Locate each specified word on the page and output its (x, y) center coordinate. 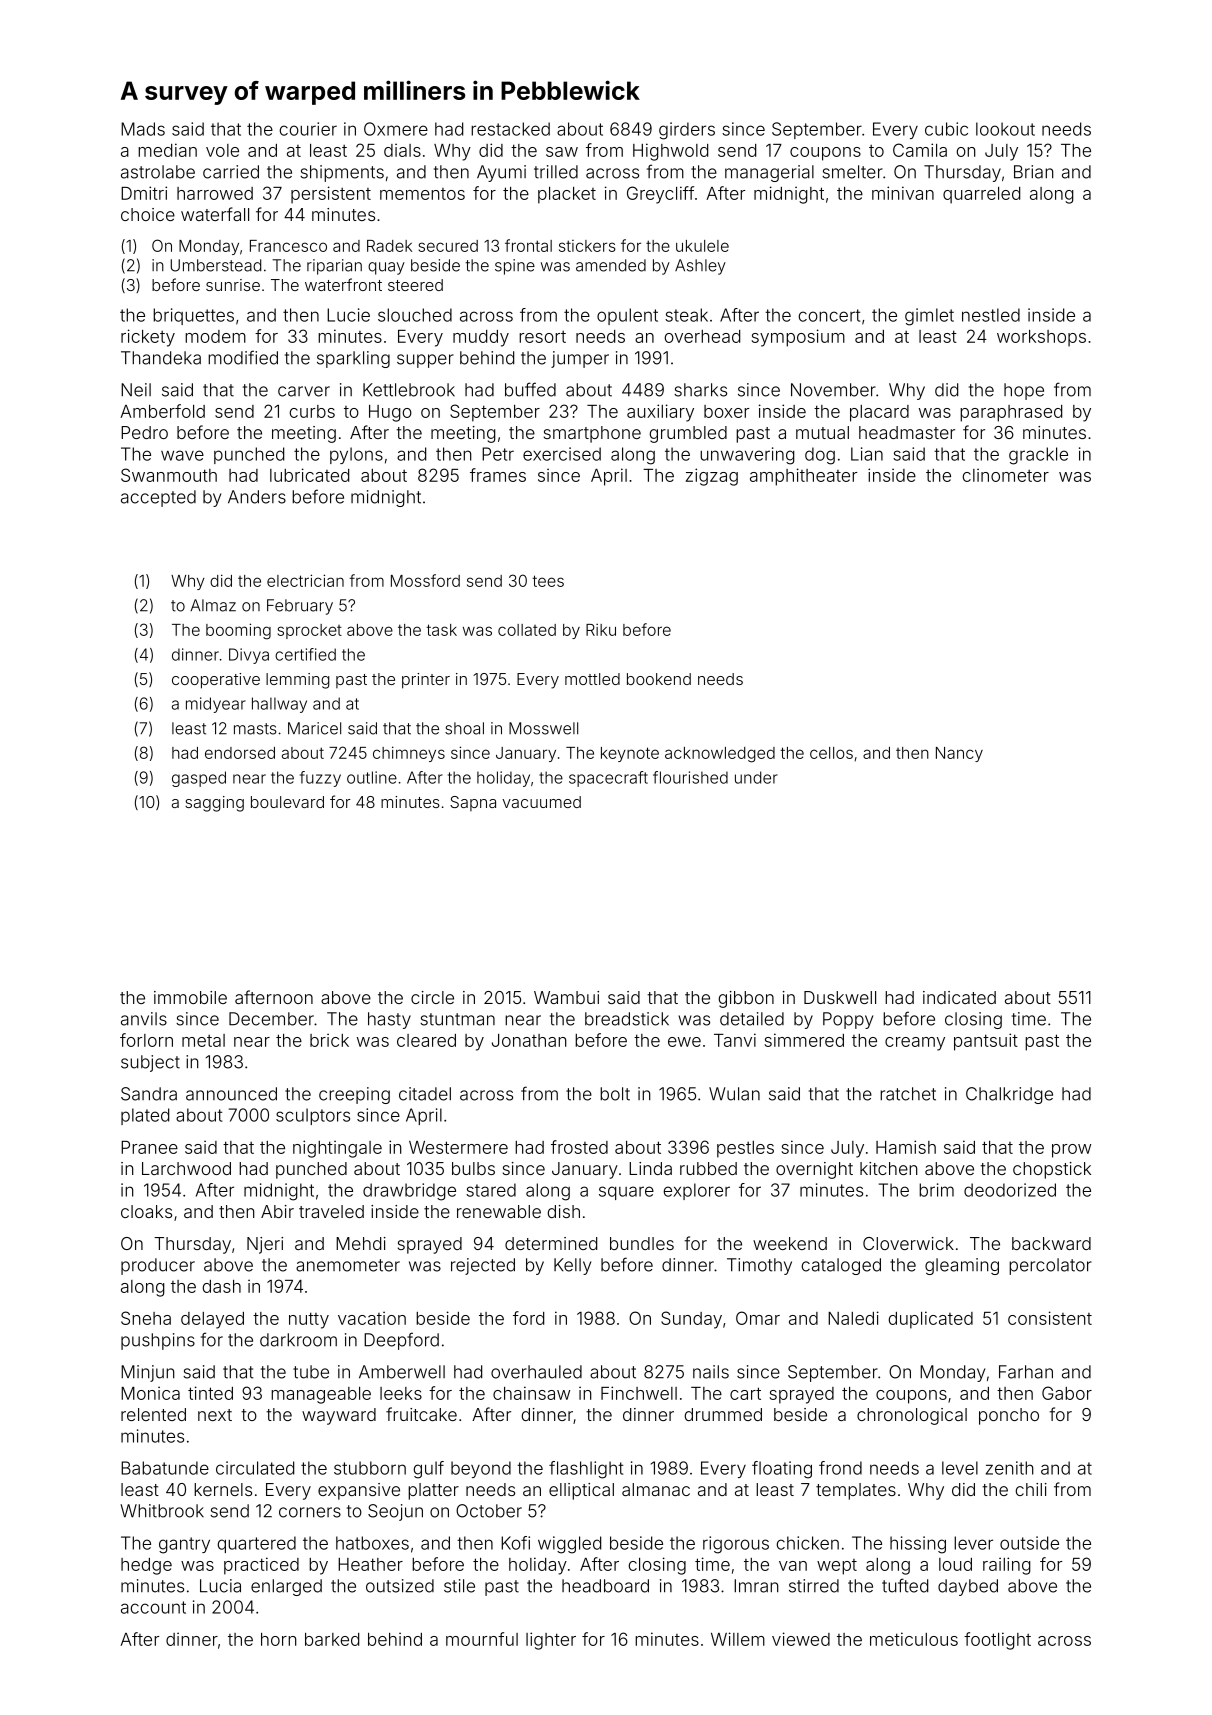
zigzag (712, 477)
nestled (991, 315)
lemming (298, 681)
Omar (758, 1318)
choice (148, 214)
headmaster (907, 432)
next (215, 1415)
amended (611, 265)
